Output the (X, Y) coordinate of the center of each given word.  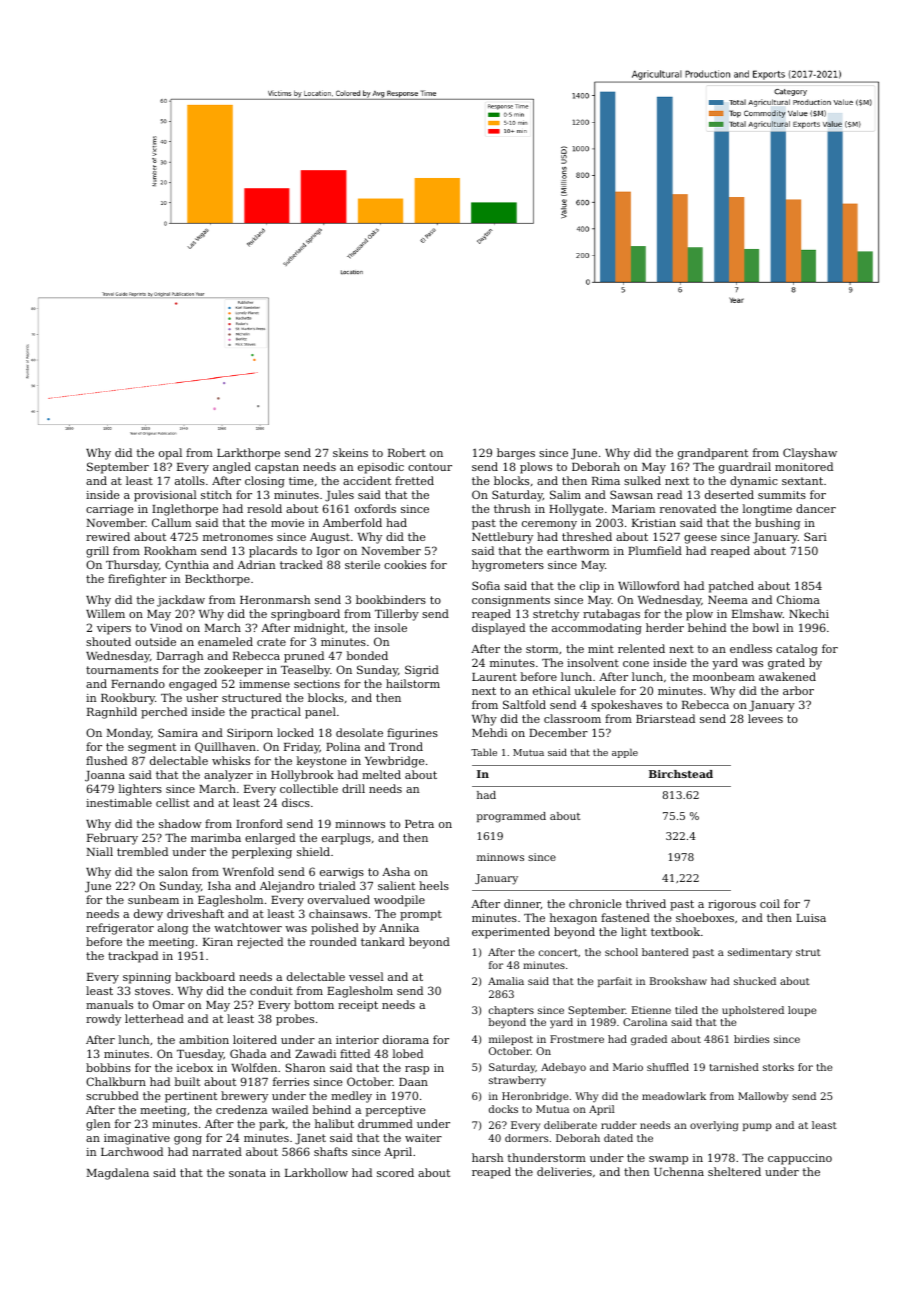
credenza (241, 1109)
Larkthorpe (248, 454)
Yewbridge (395, 762)
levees (765, 718)
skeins (350, 452)
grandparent (713, 454)
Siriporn (250, 734)
